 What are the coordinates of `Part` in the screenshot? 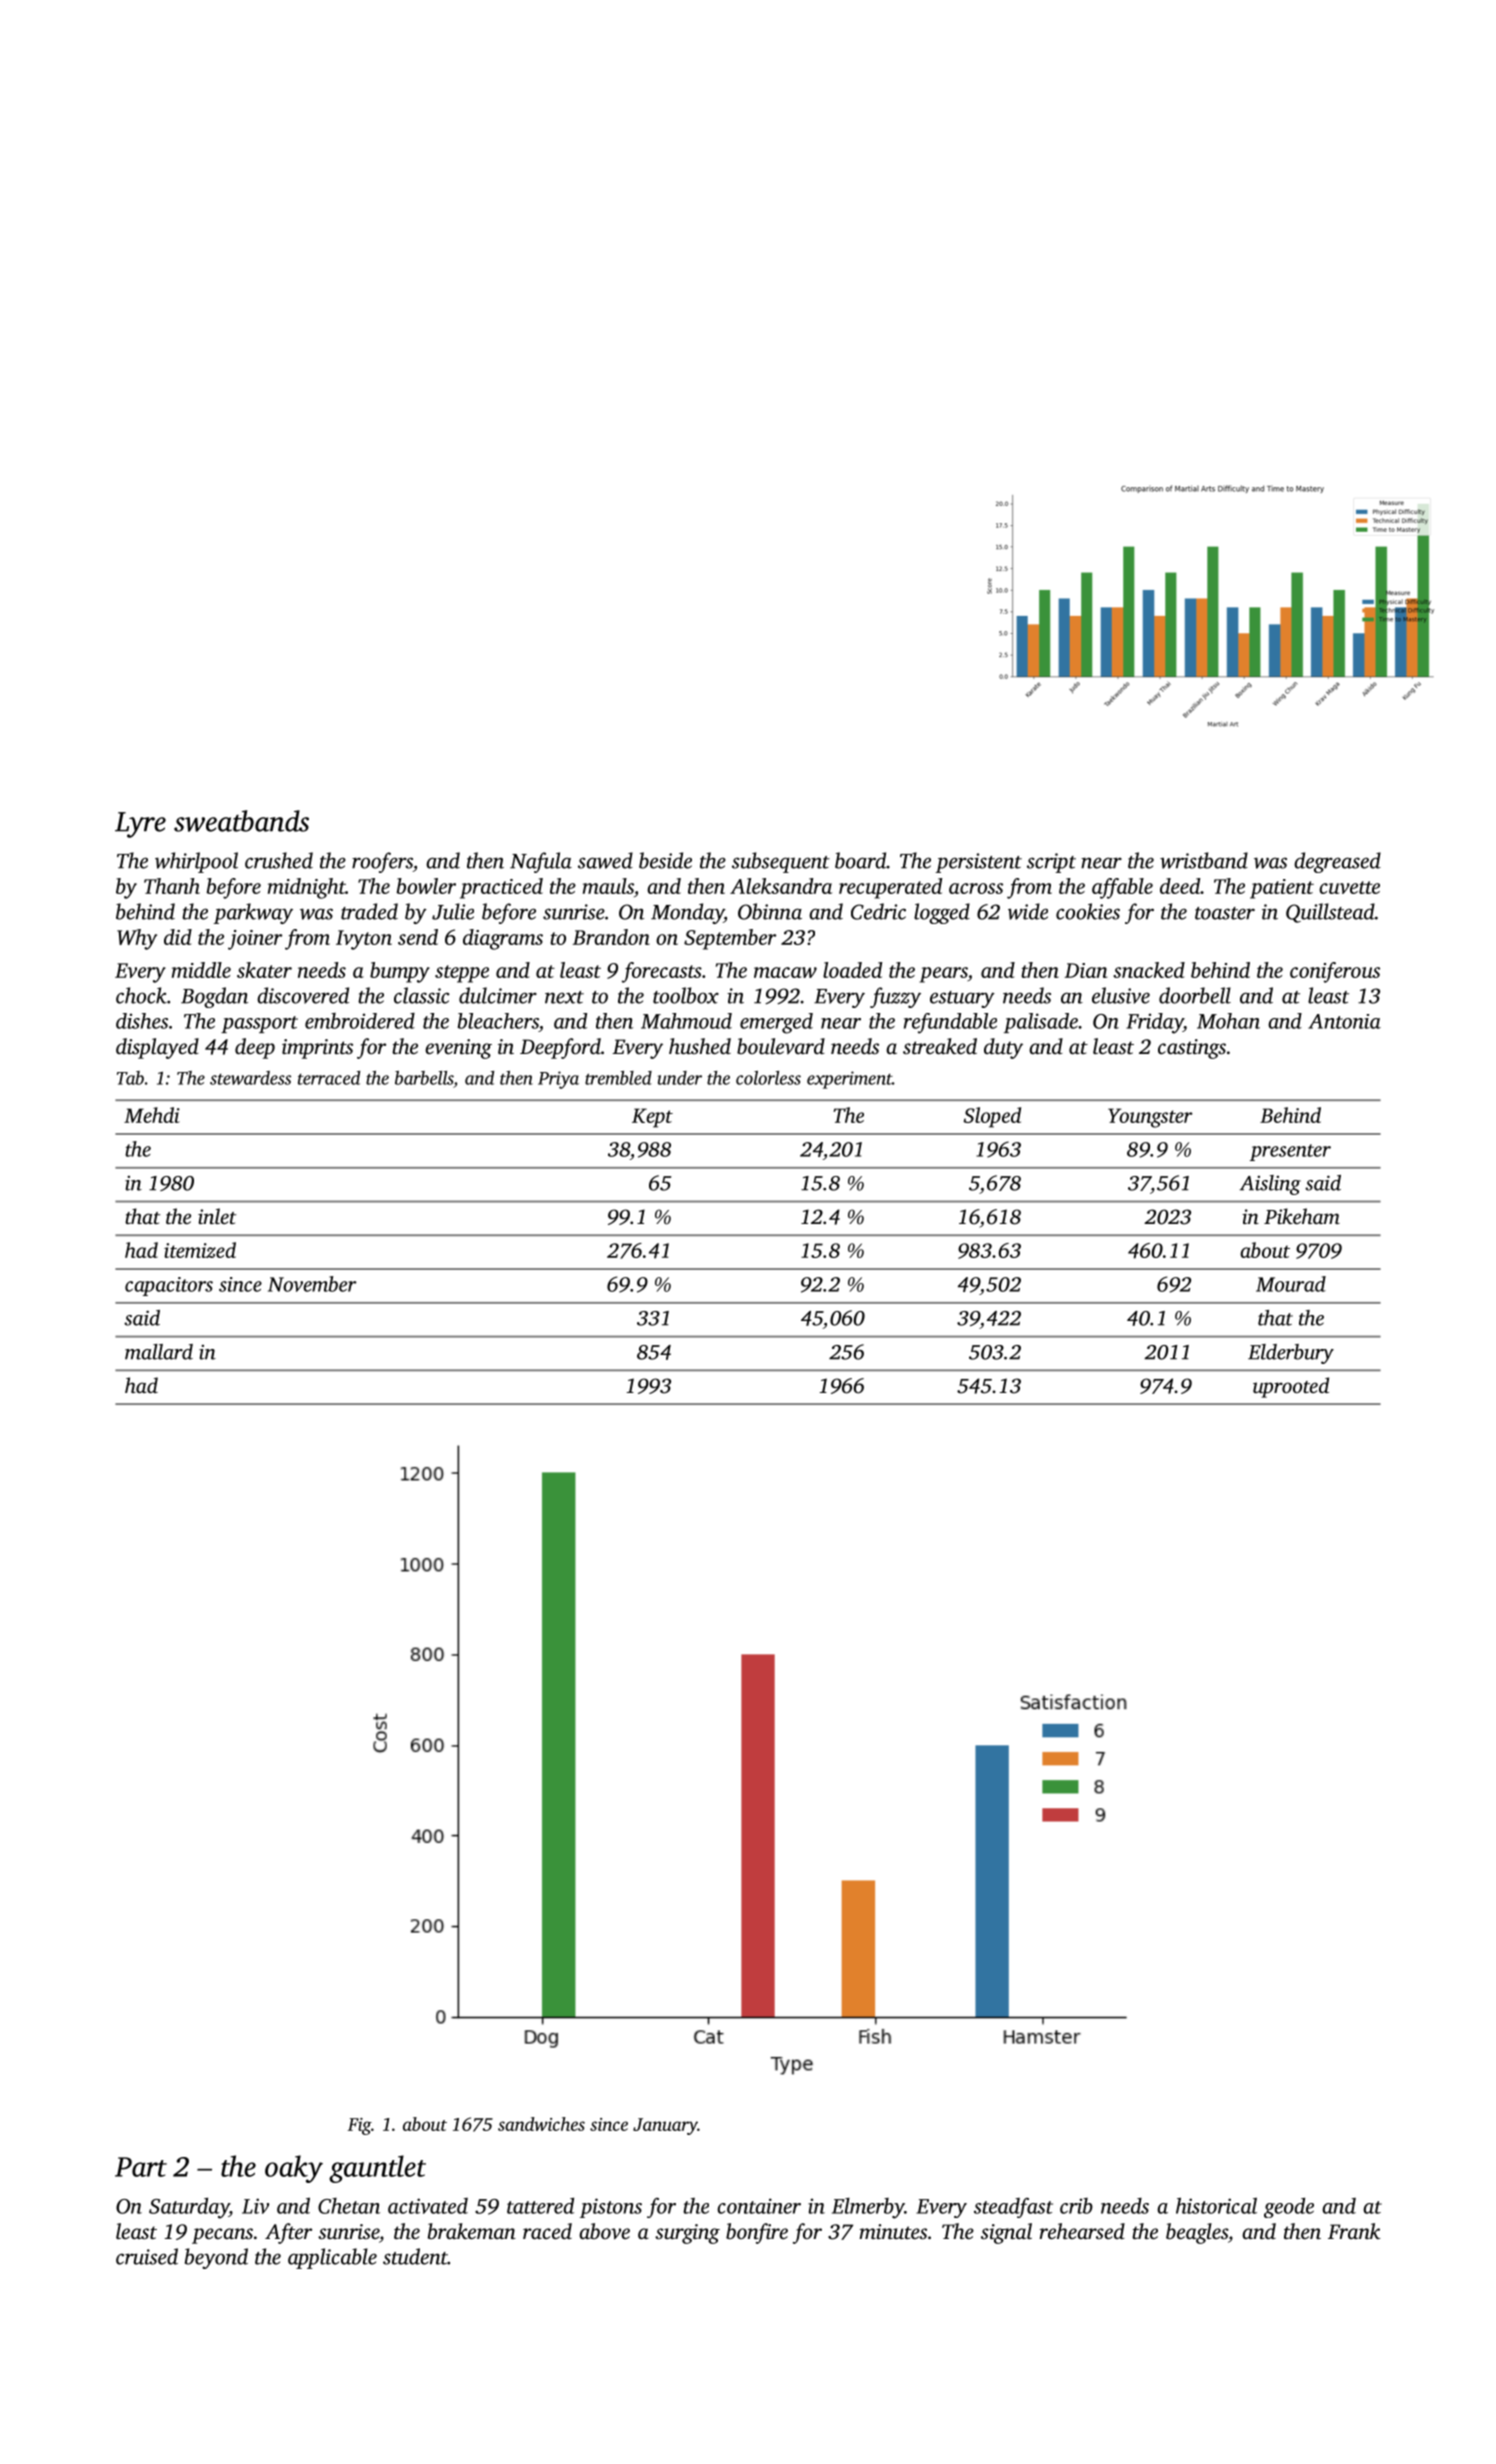 It's located at (141, 2167).
